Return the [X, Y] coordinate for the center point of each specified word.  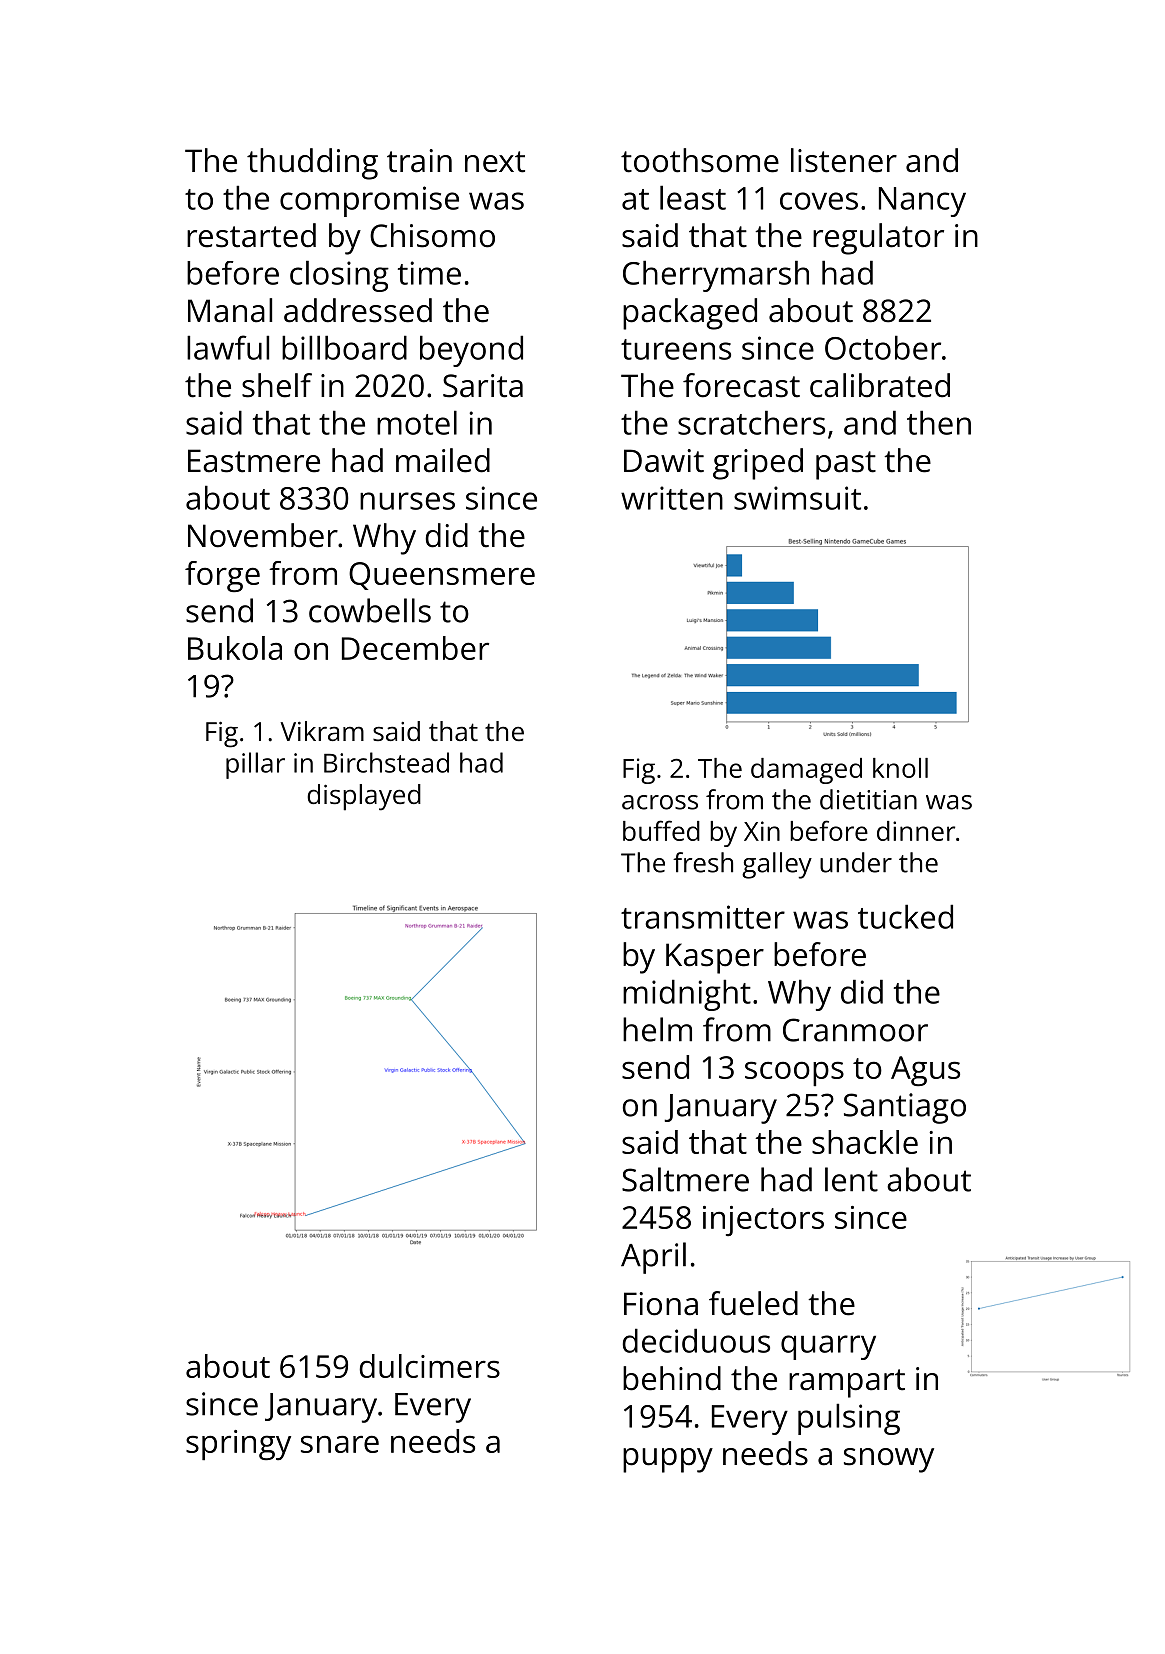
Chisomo [432, 235]
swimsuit [797, 498]
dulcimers [429, 1366]
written [672, 498]
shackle [865, 1142]
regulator [878, 239]
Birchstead [386, 762]
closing [339, 276]
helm [657, 1029]
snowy [889, 1460]
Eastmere [254, 461]
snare [340, 1444]
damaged [806, 771]
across [660, 802]
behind [672, 1378]
